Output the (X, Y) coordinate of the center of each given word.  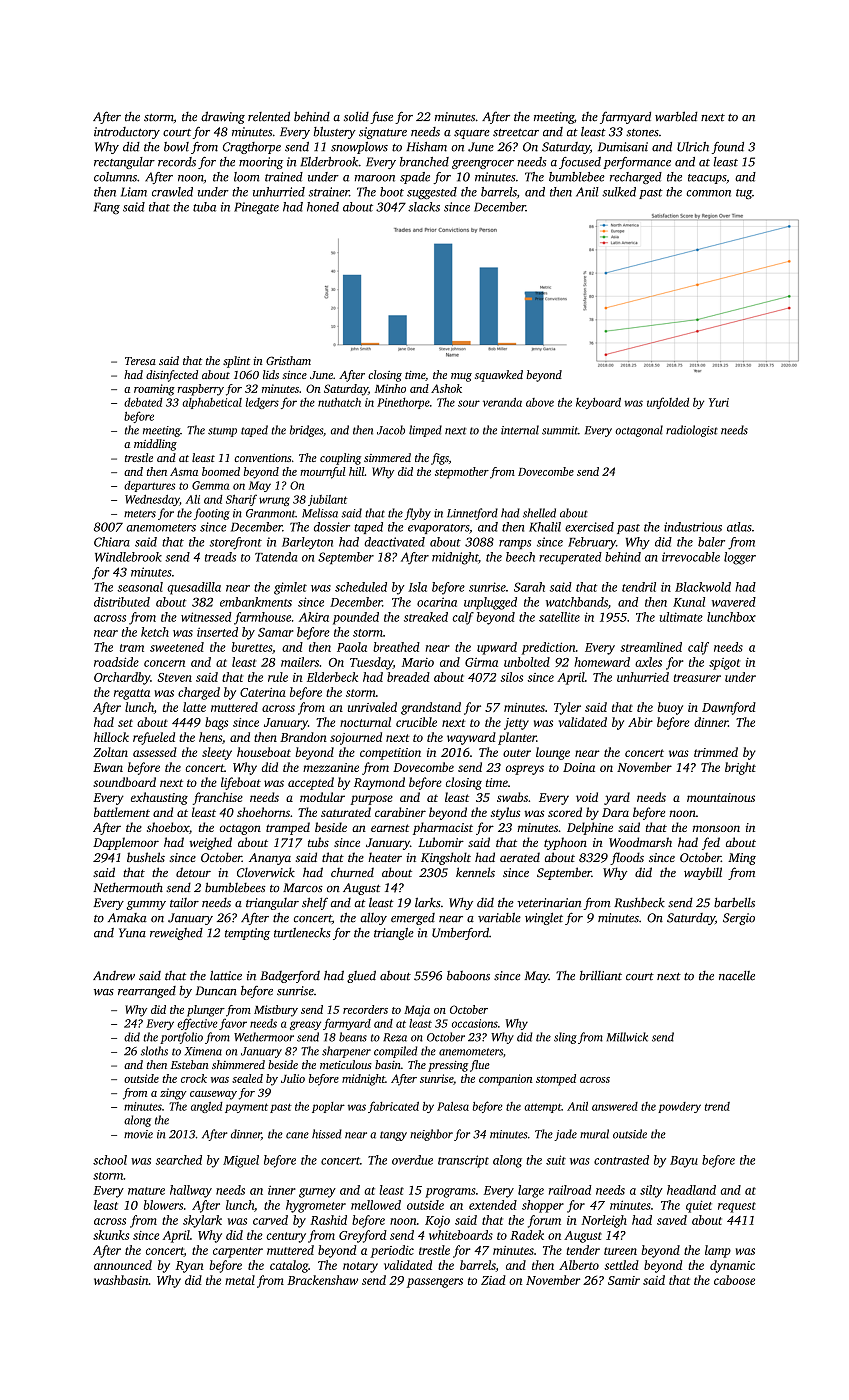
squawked (499, 376)
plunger (206, 1011)
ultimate (681, 617)
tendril (639, 587)
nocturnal (365, 722)
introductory (127, 133)
